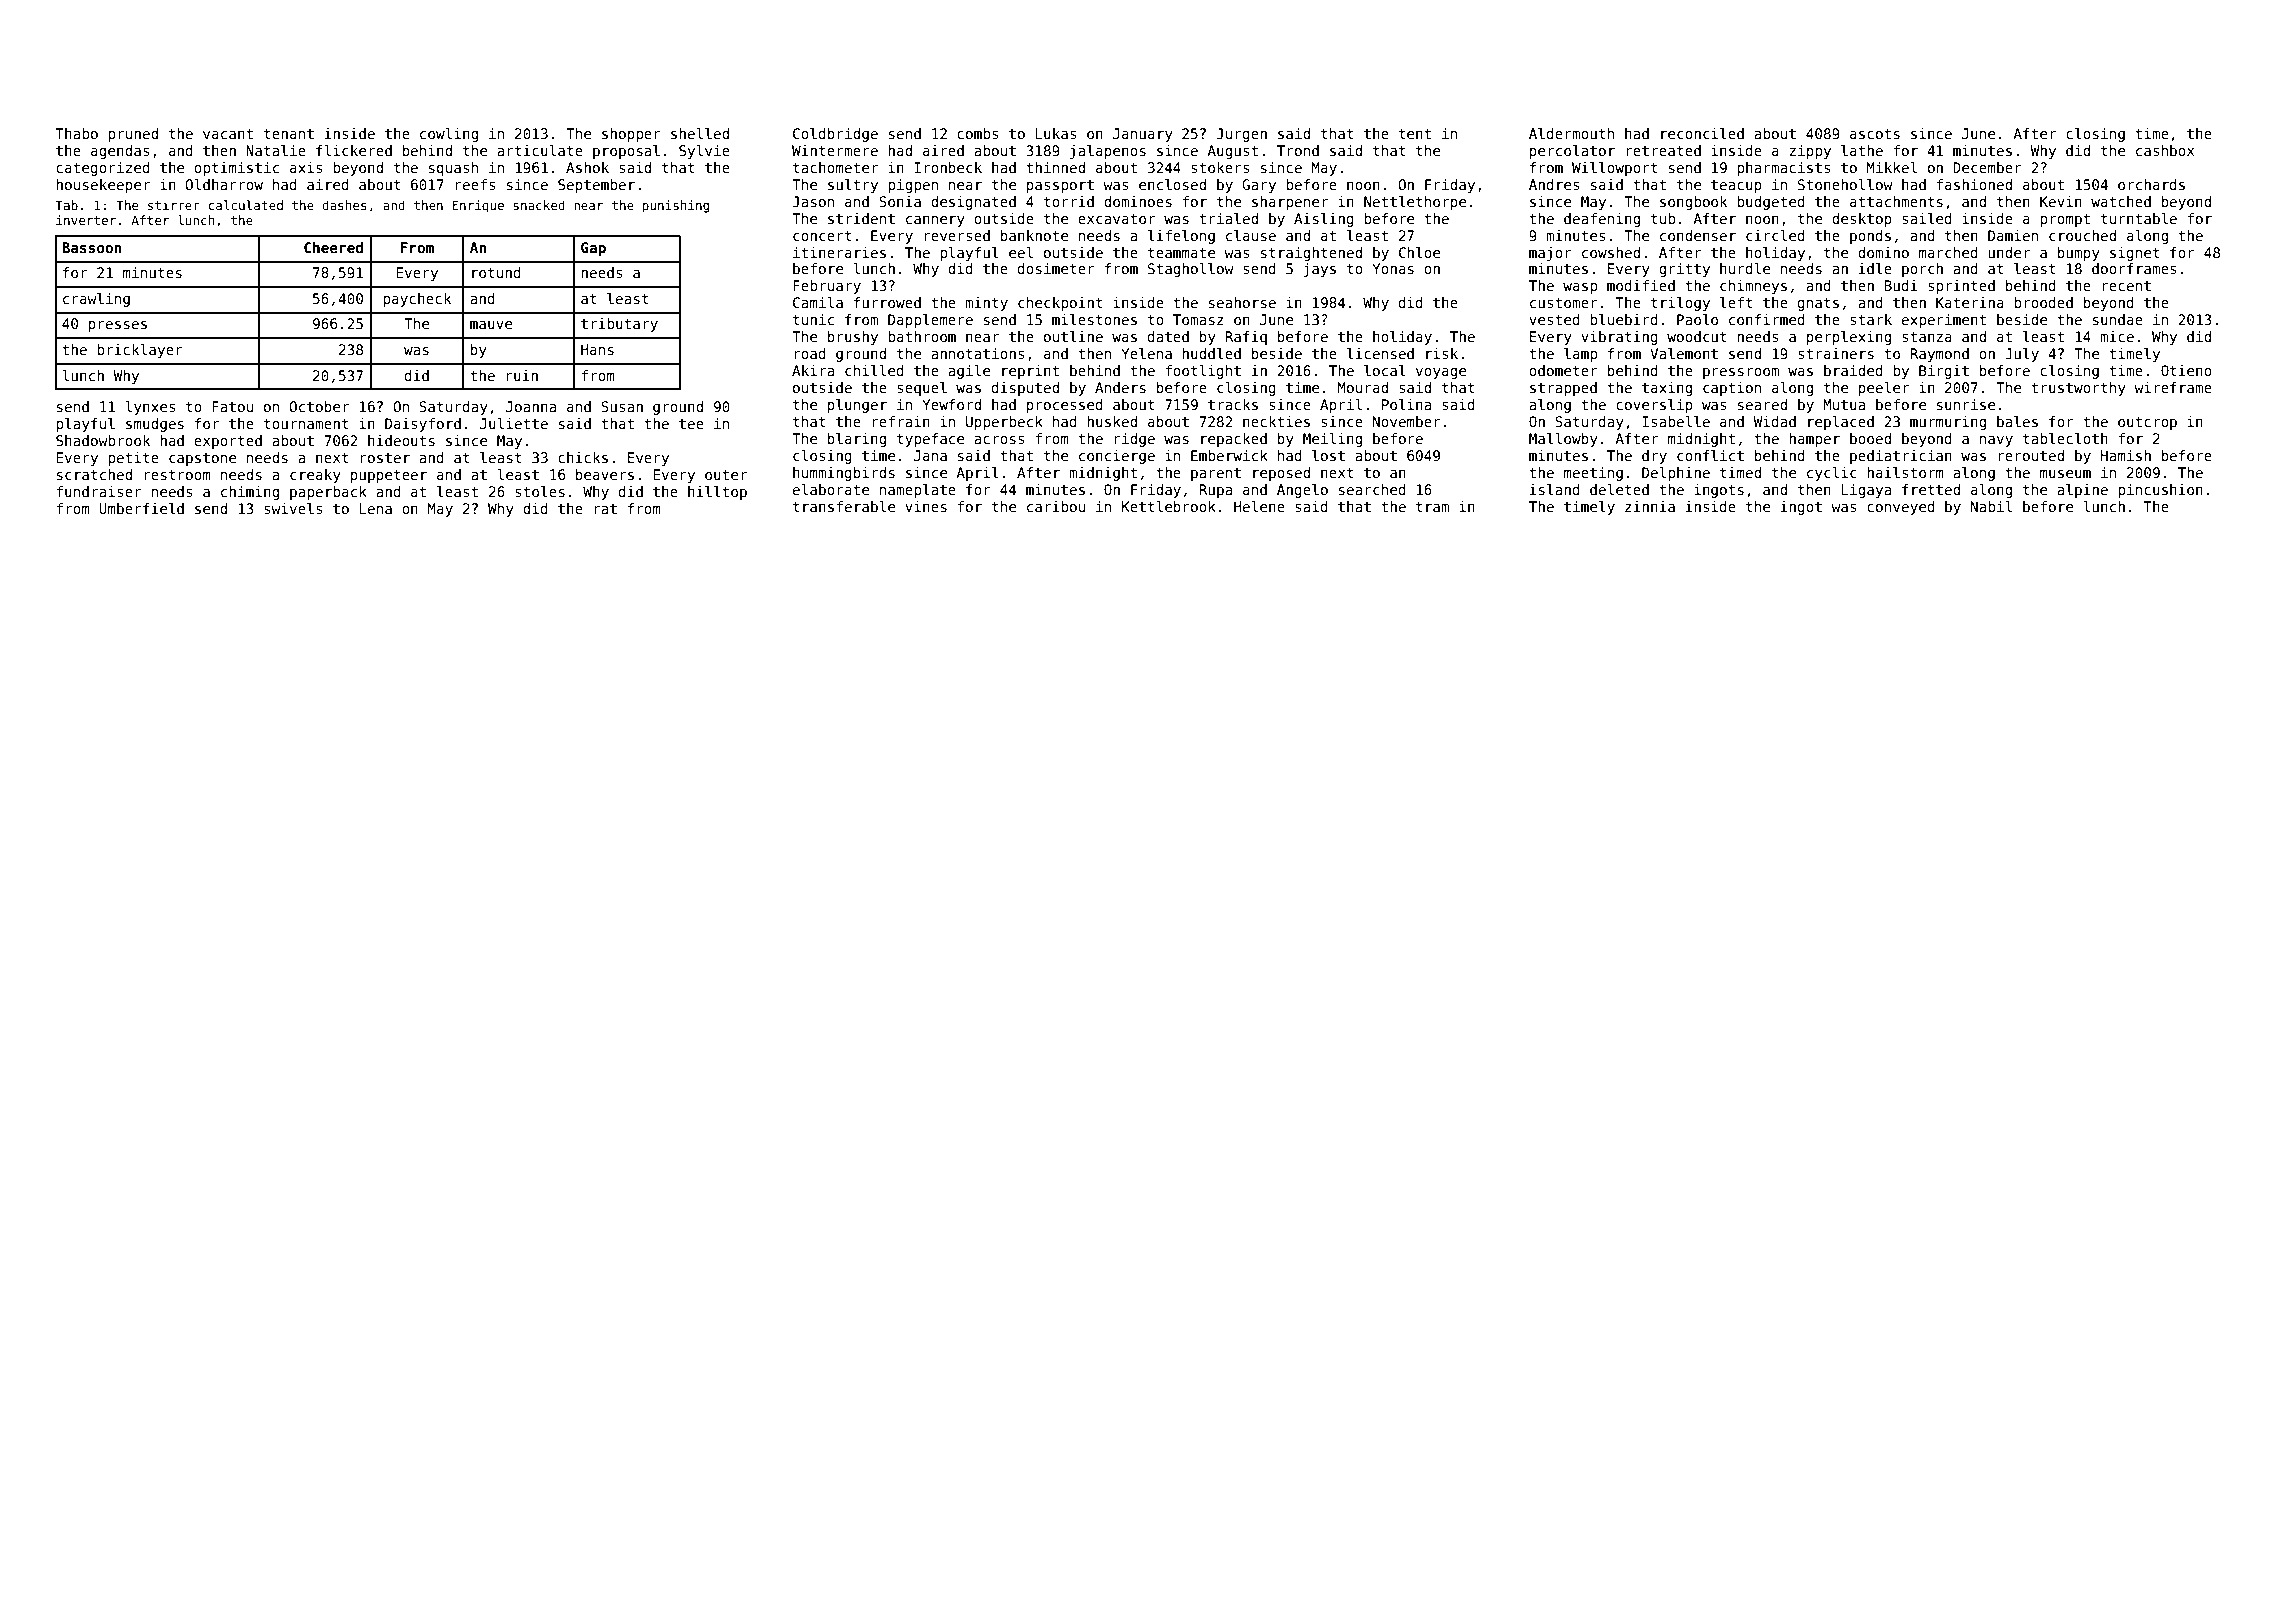  What do you see at coordinates (1875, 134) in the screenshot?
I see `ascots` at bounding box center [1875, 134].
